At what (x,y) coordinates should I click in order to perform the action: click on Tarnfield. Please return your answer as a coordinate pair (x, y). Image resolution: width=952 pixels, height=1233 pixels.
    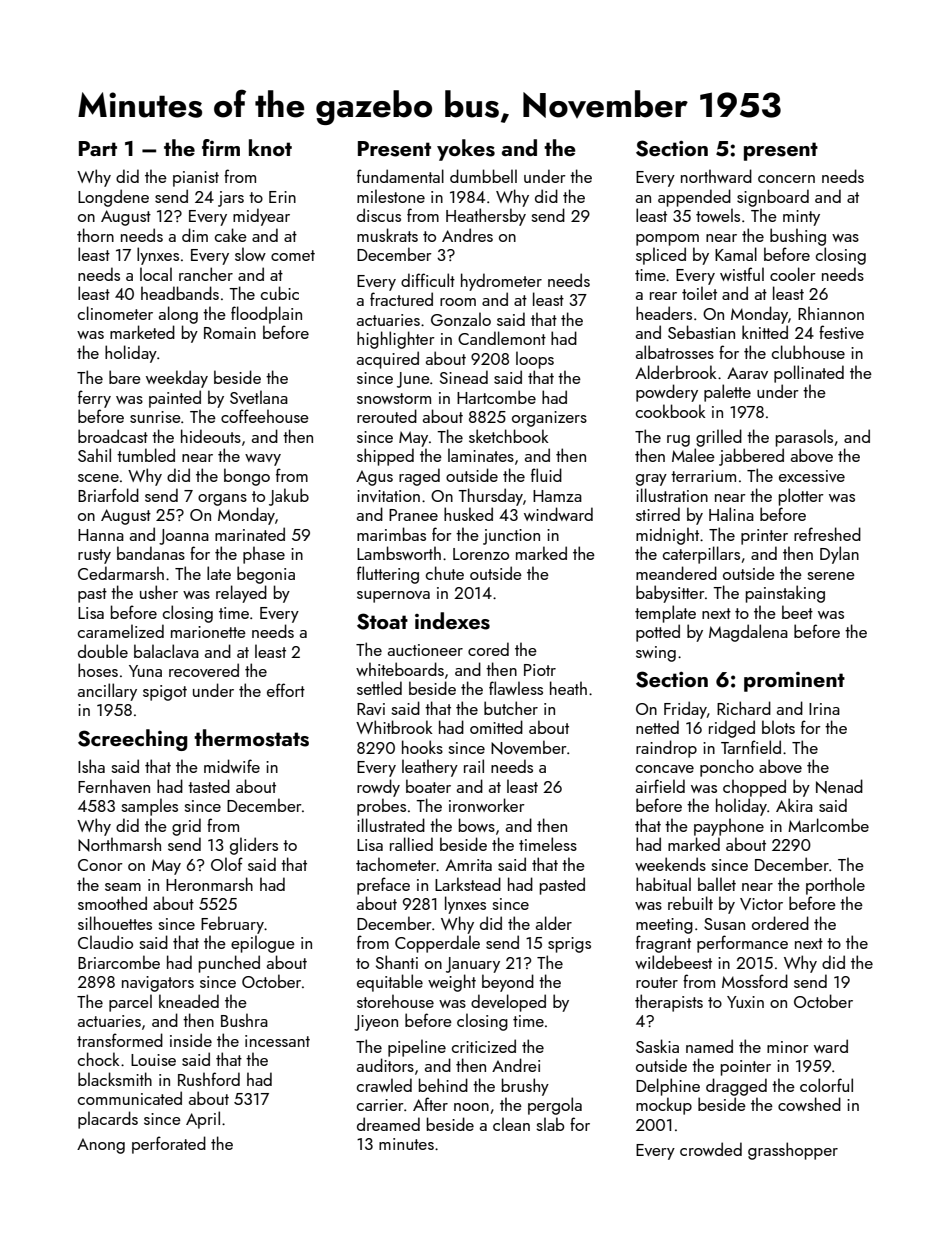
    Looking at the image, I should click on (751, 747).
